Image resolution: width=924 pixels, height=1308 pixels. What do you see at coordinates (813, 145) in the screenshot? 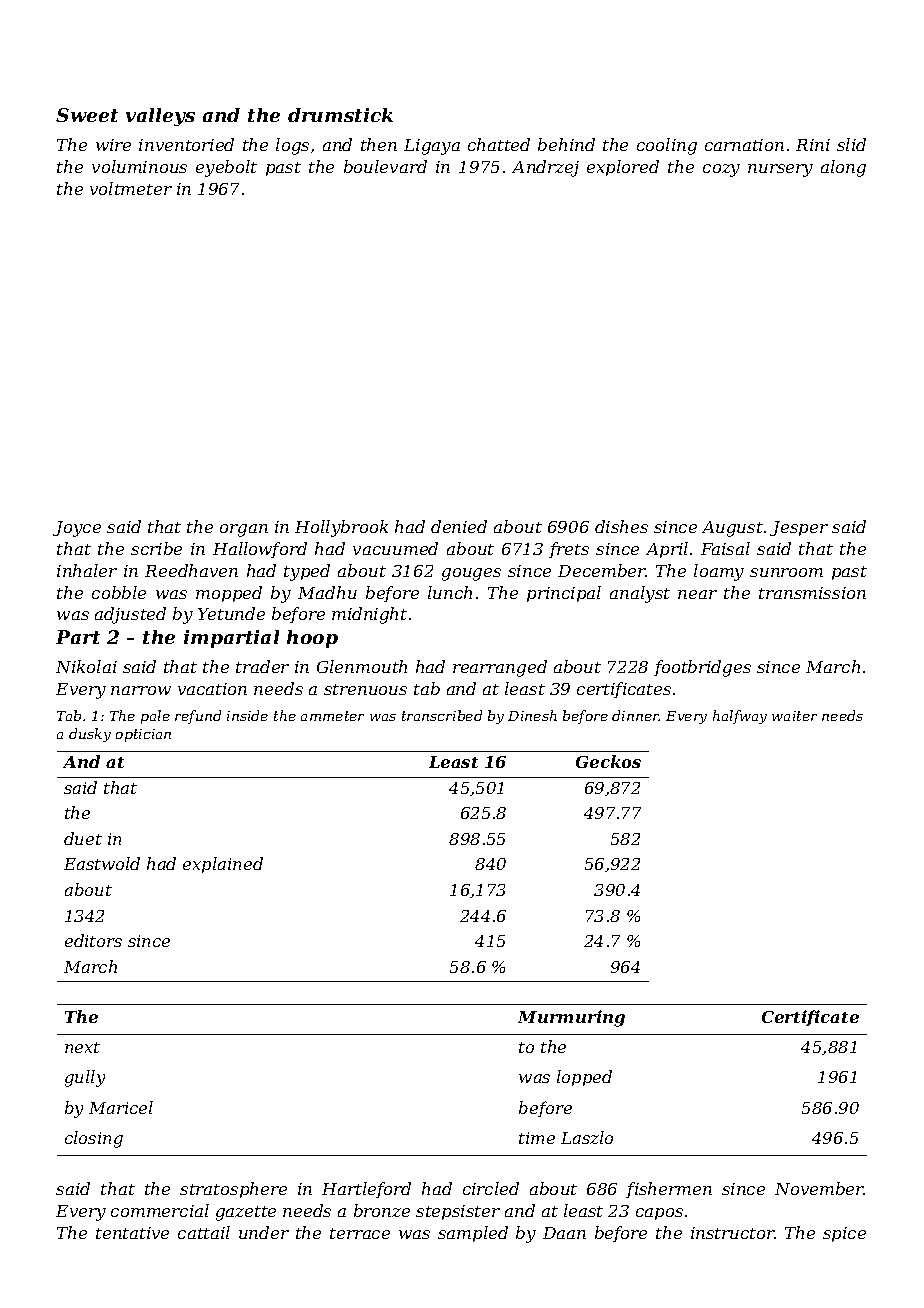
I see `Rini` at bounding box center [813, 145].
